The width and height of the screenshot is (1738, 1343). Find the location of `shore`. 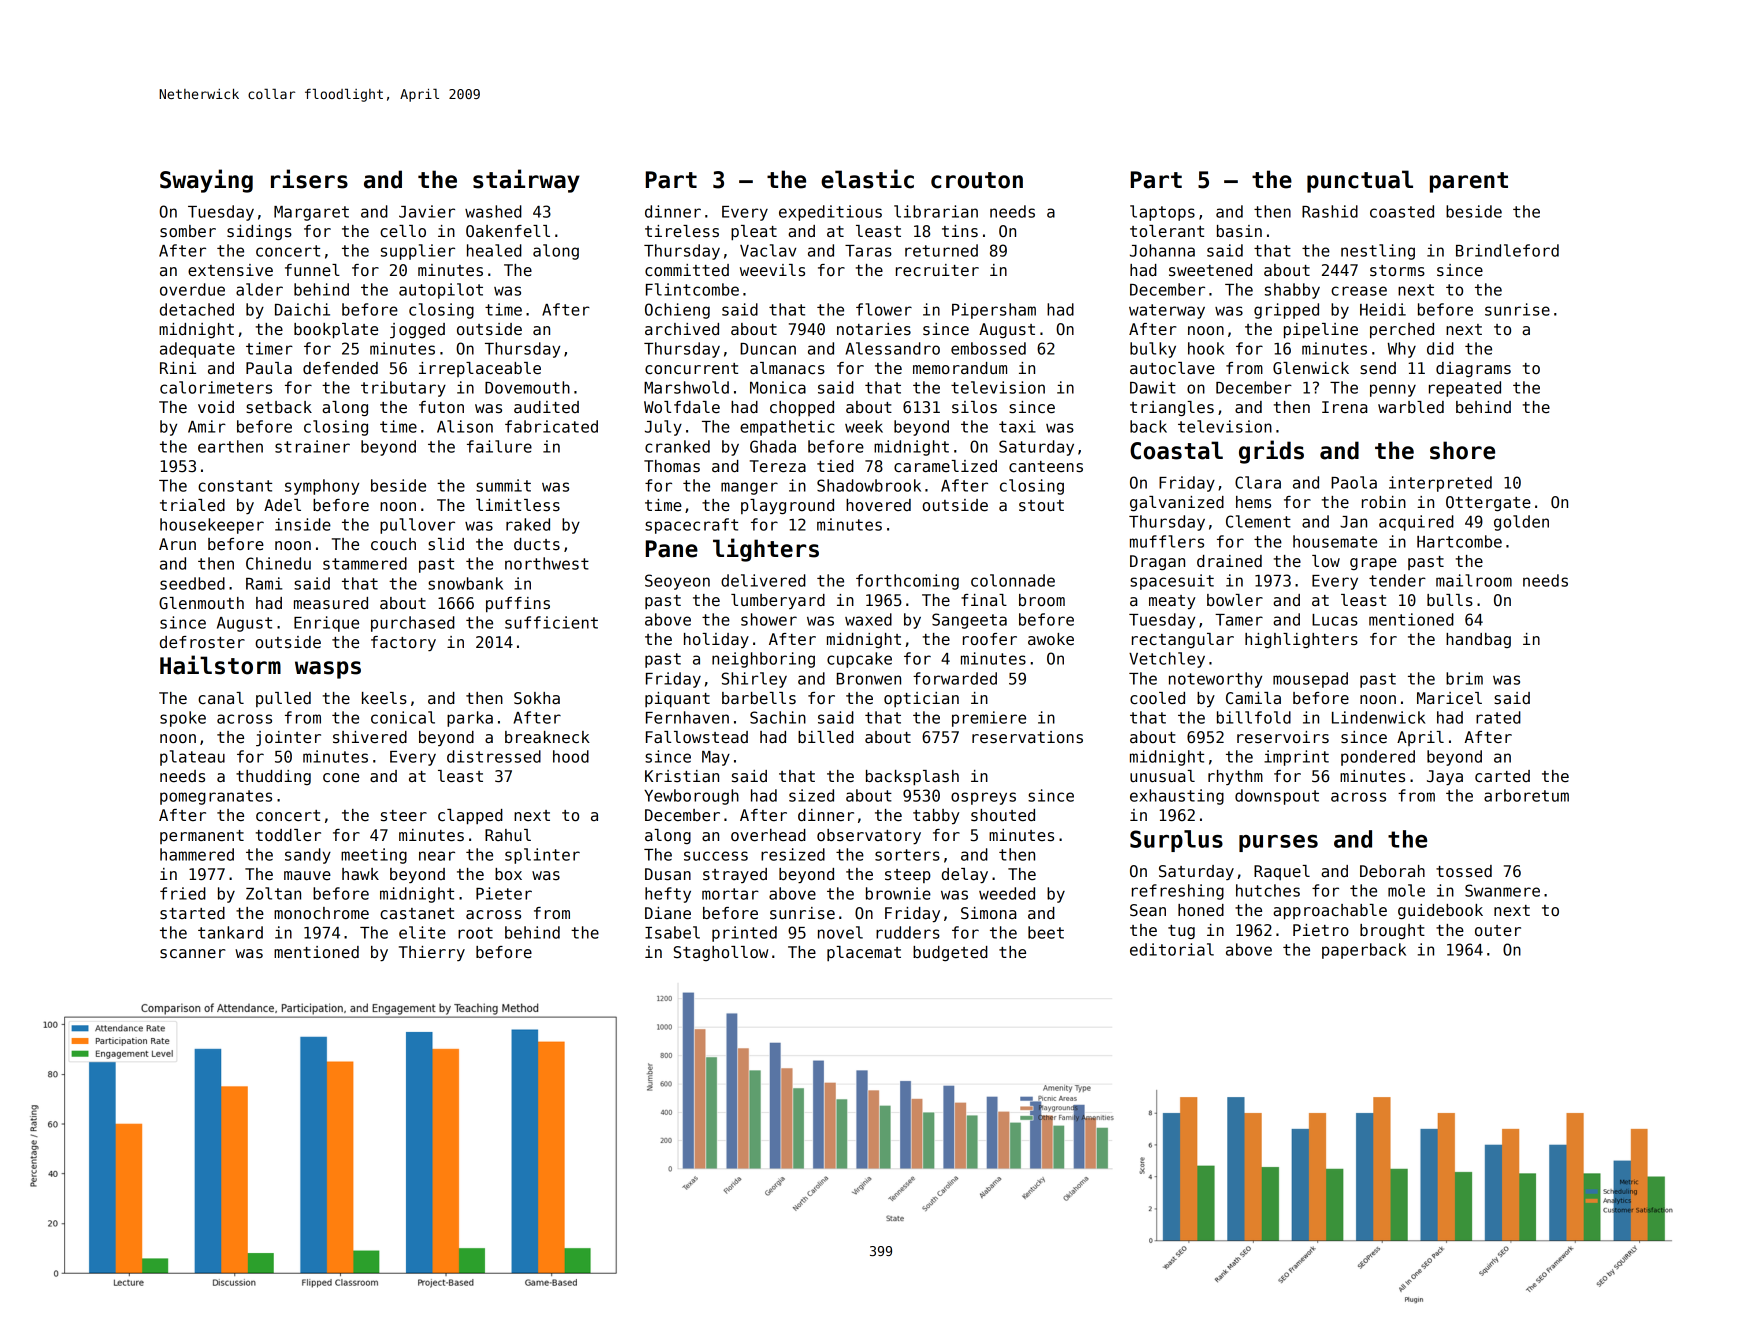

shore is located at coordinates (1462, 450).
